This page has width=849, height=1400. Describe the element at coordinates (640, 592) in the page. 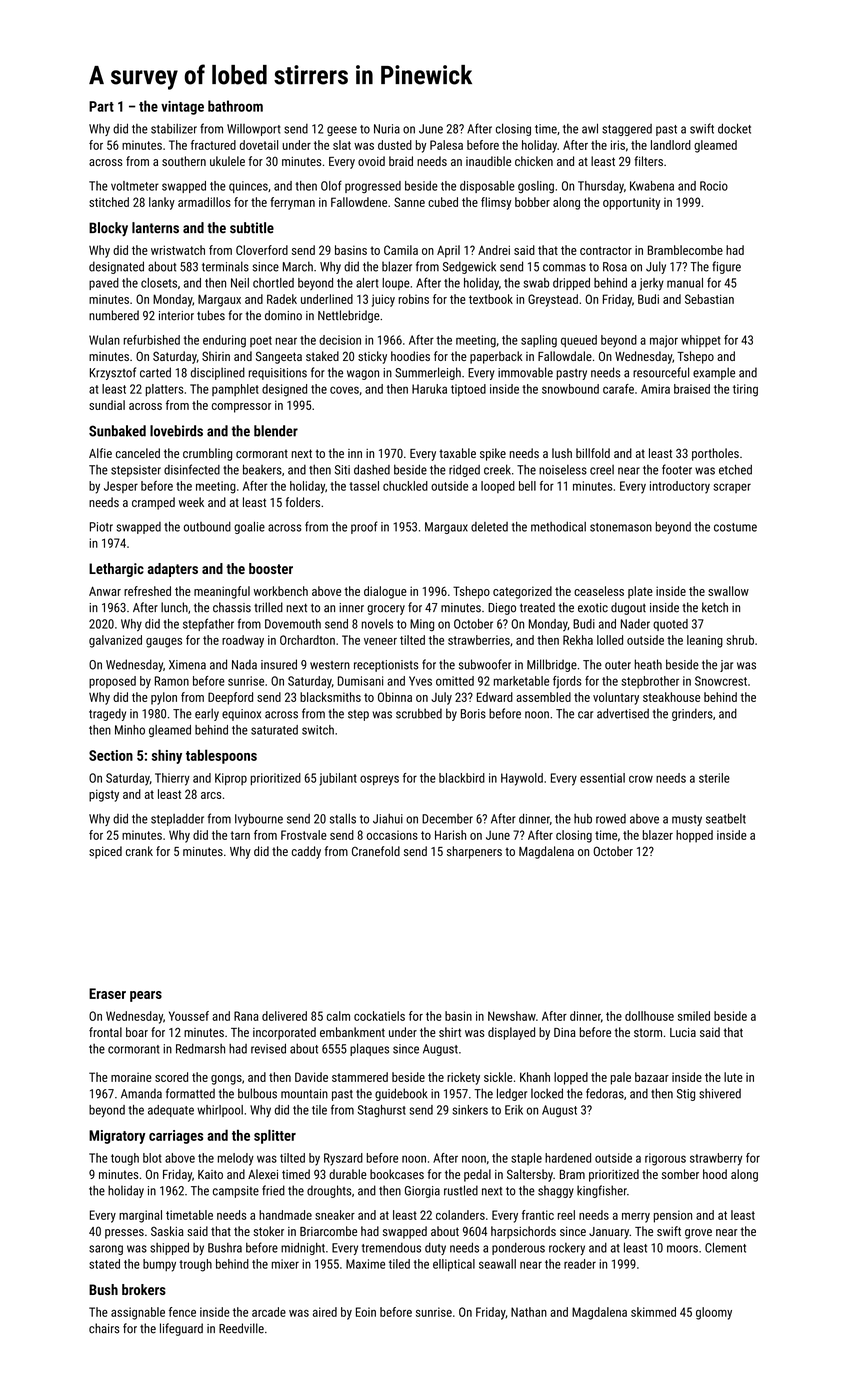

I see `plate` at that location.
